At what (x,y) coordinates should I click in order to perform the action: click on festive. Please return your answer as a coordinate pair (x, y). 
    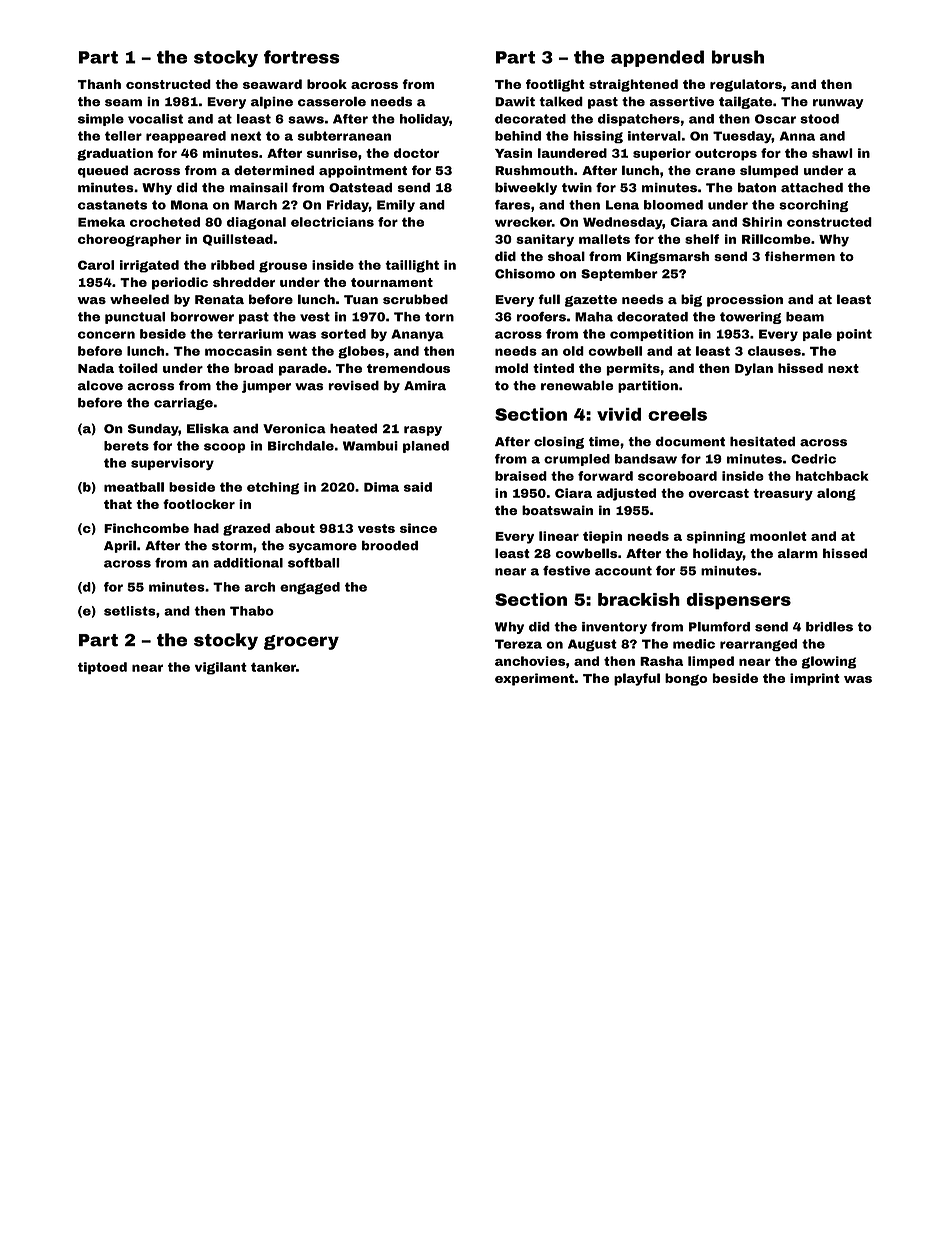
    Looking at the image, I should click on (566, 571).
